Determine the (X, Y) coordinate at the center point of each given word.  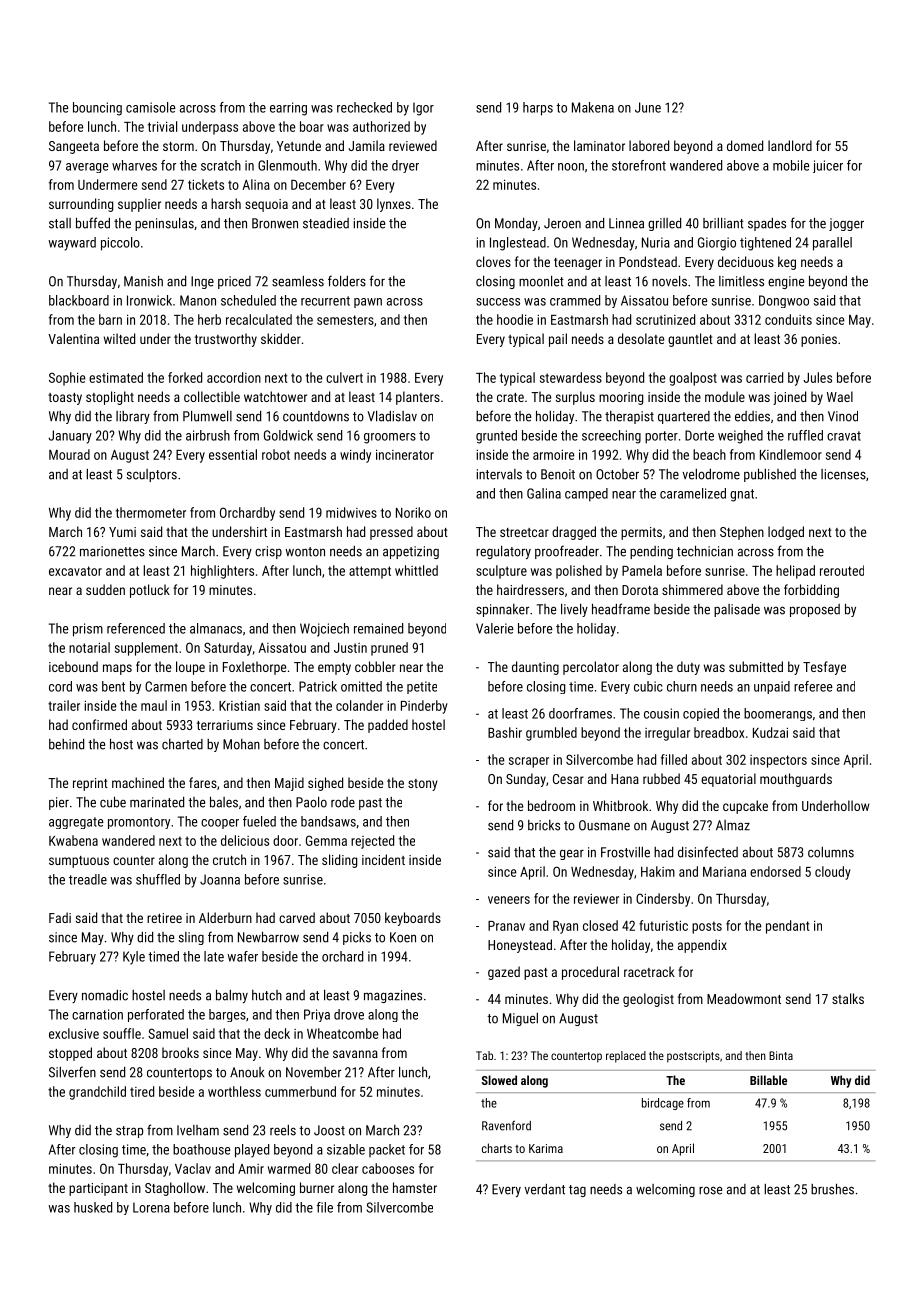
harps (538, 109)
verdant (545, 1189)
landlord (790, 145)
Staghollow (175, 1189)
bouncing (97, 109)
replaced (626, 1057)
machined (138, 782)
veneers (509, 900)
